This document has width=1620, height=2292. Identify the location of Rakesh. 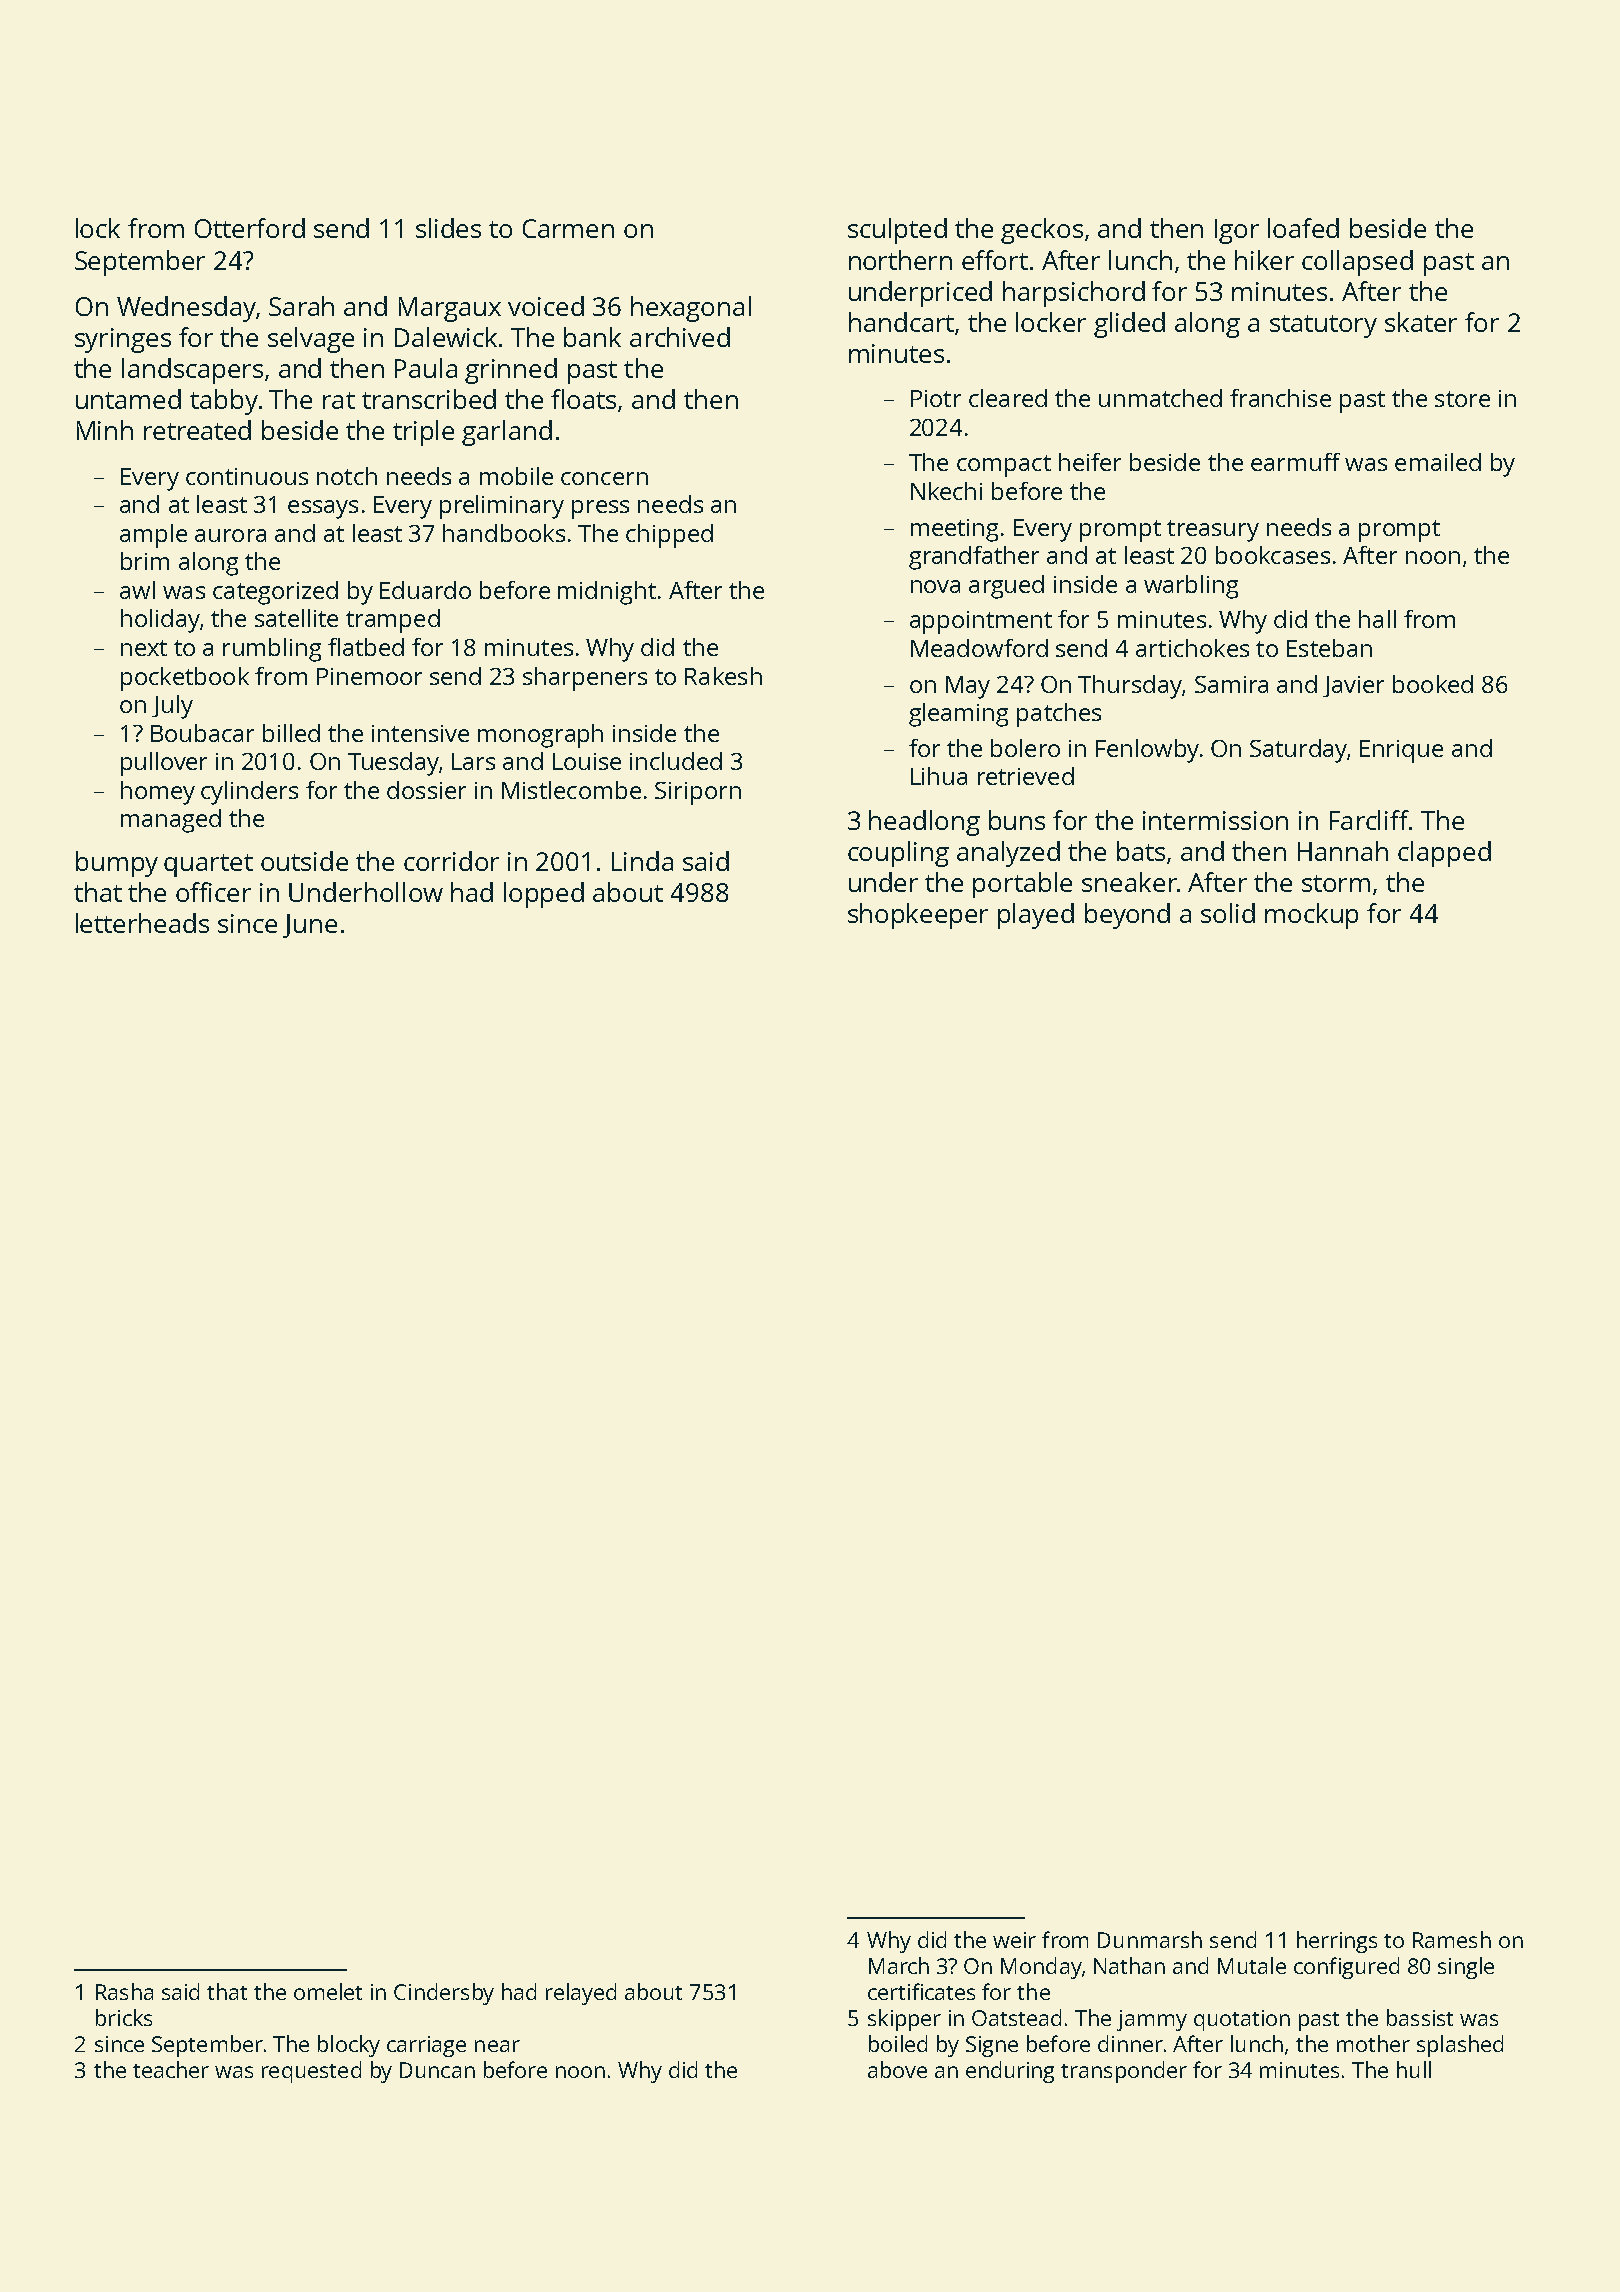
(723, 676).
